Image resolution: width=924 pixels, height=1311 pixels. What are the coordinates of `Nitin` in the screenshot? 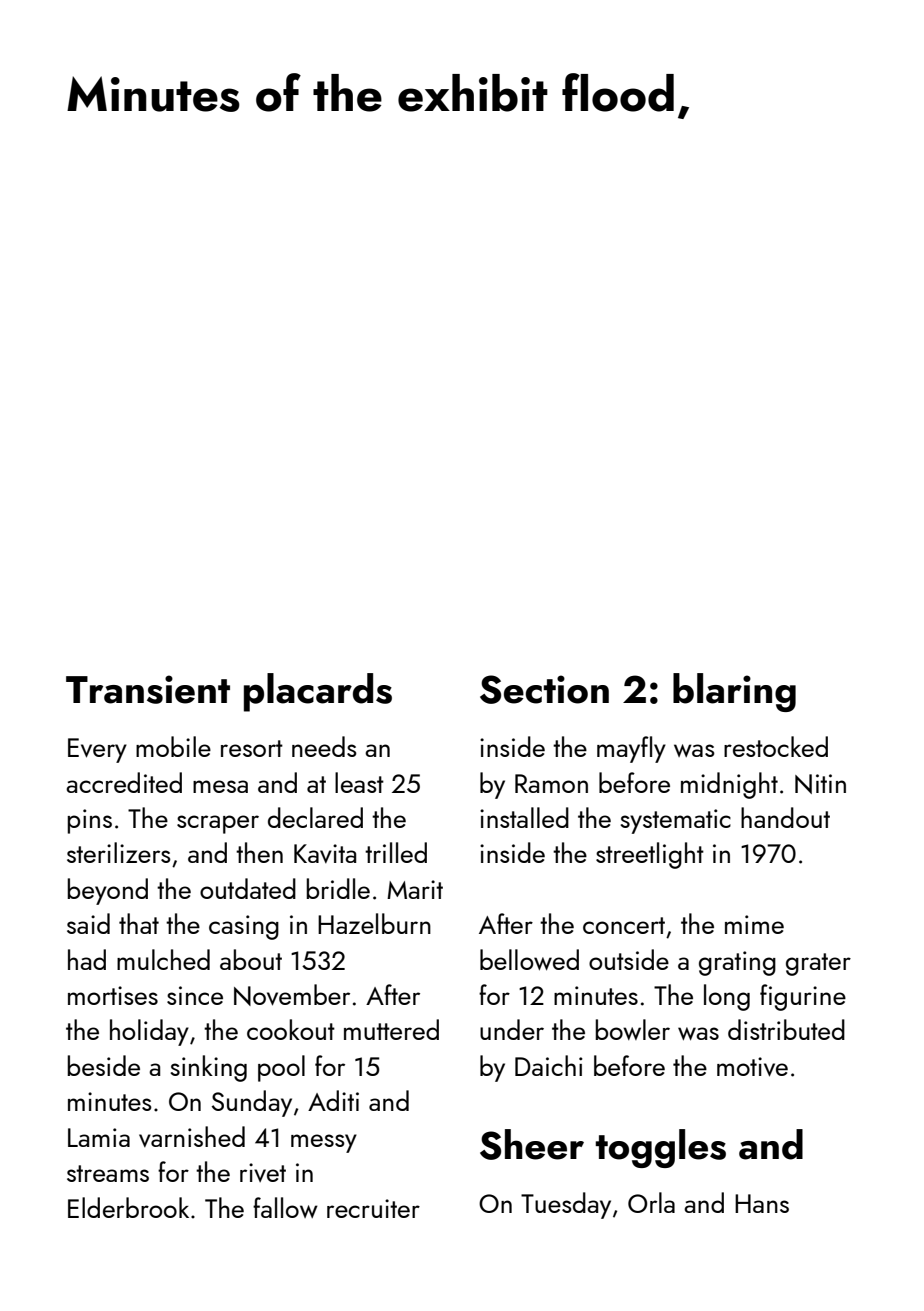 It's located at (820, 784).
